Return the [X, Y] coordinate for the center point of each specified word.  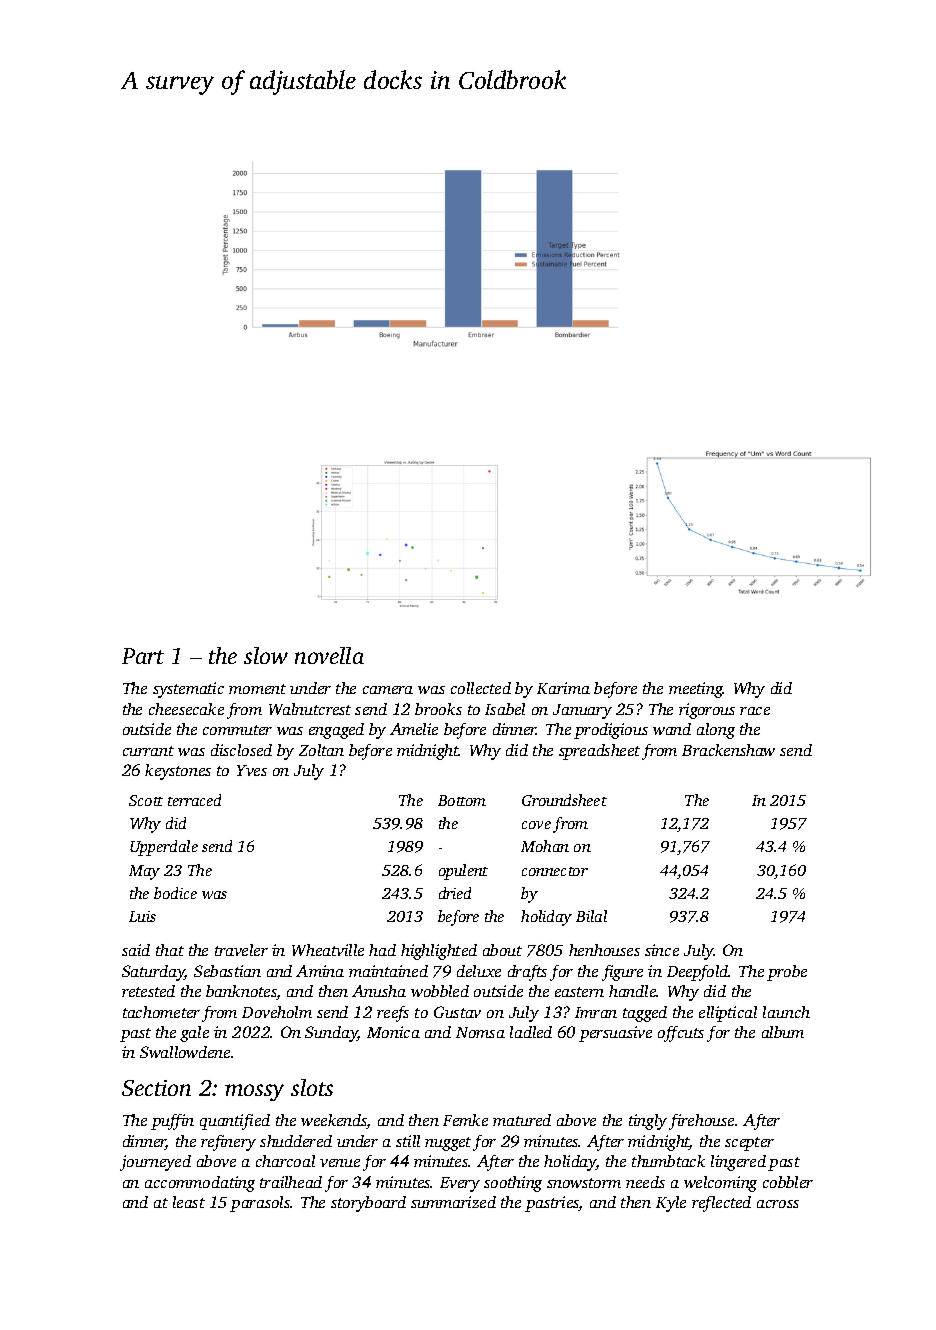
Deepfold [698, 973]
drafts [527, 973]
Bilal [591, 916]
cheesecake [186, 709]
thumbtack [668, 1161]
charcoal [285, 1161]
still [408, 1141]
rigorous [707, 711]
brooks [438, 709]
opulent [463, 872]
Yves [252, 770]
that [170, 950]
